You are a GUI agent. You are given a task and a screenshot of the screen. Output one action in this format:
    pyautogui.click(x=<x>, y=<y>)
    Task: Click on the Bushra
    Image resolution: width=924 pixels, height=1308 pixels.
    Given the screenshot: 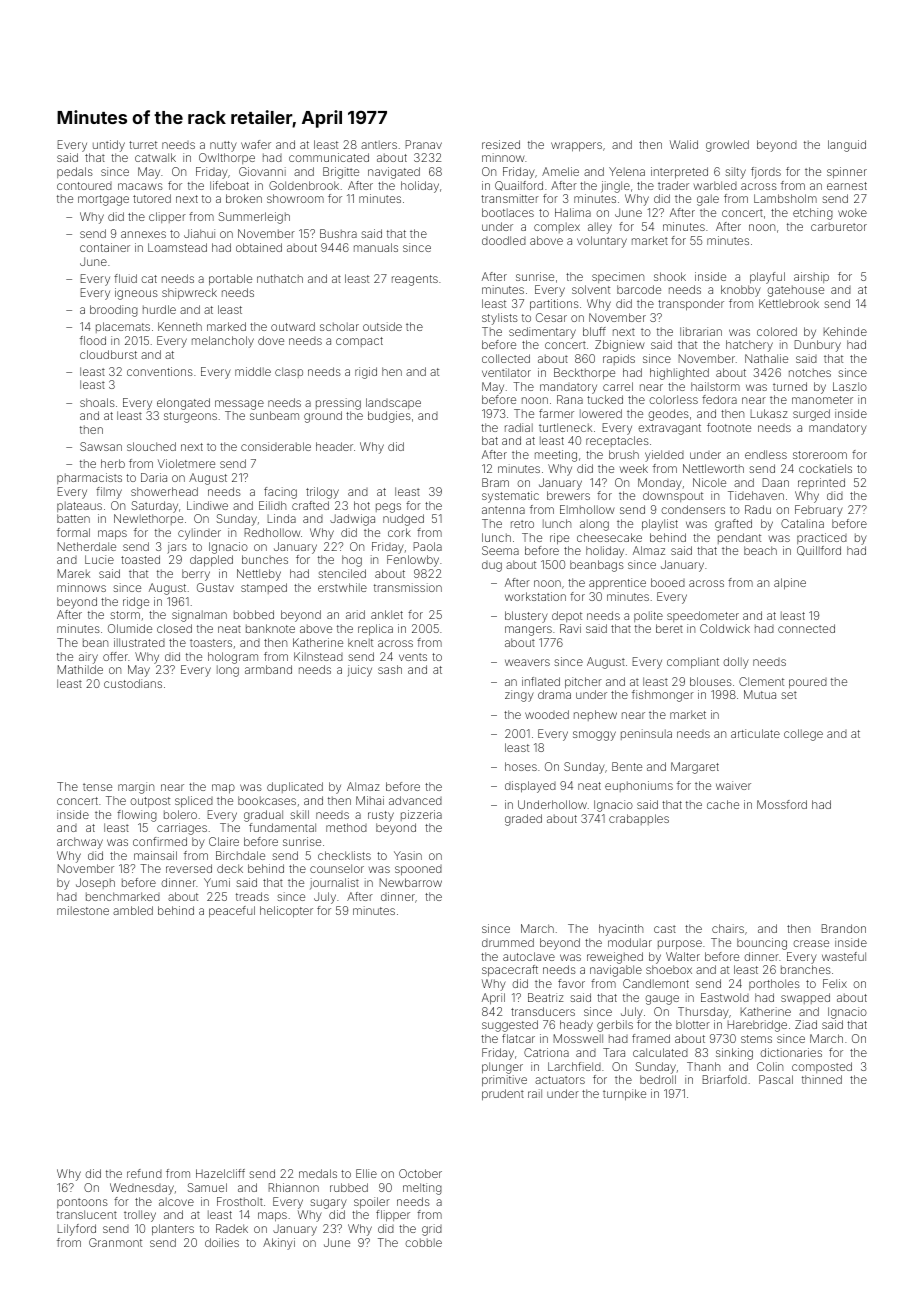 What is the action you would take?
    pyautogui.click(x=338, y=233)
